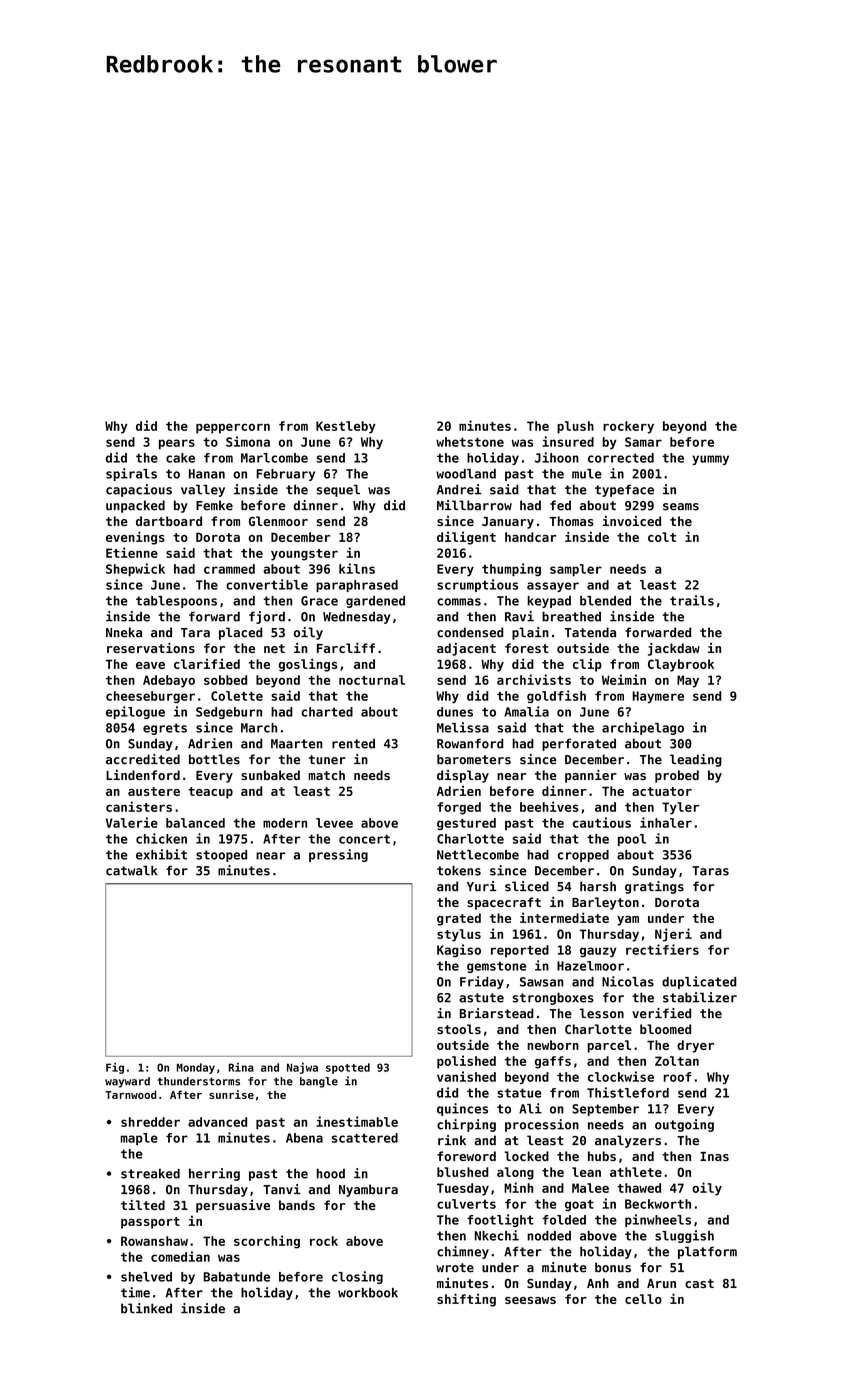 The width and height of the screenshot is (849, 1400). Describe the element at coordinates (674, 649) in the screenshot. I see `jackdaw` at that location.
